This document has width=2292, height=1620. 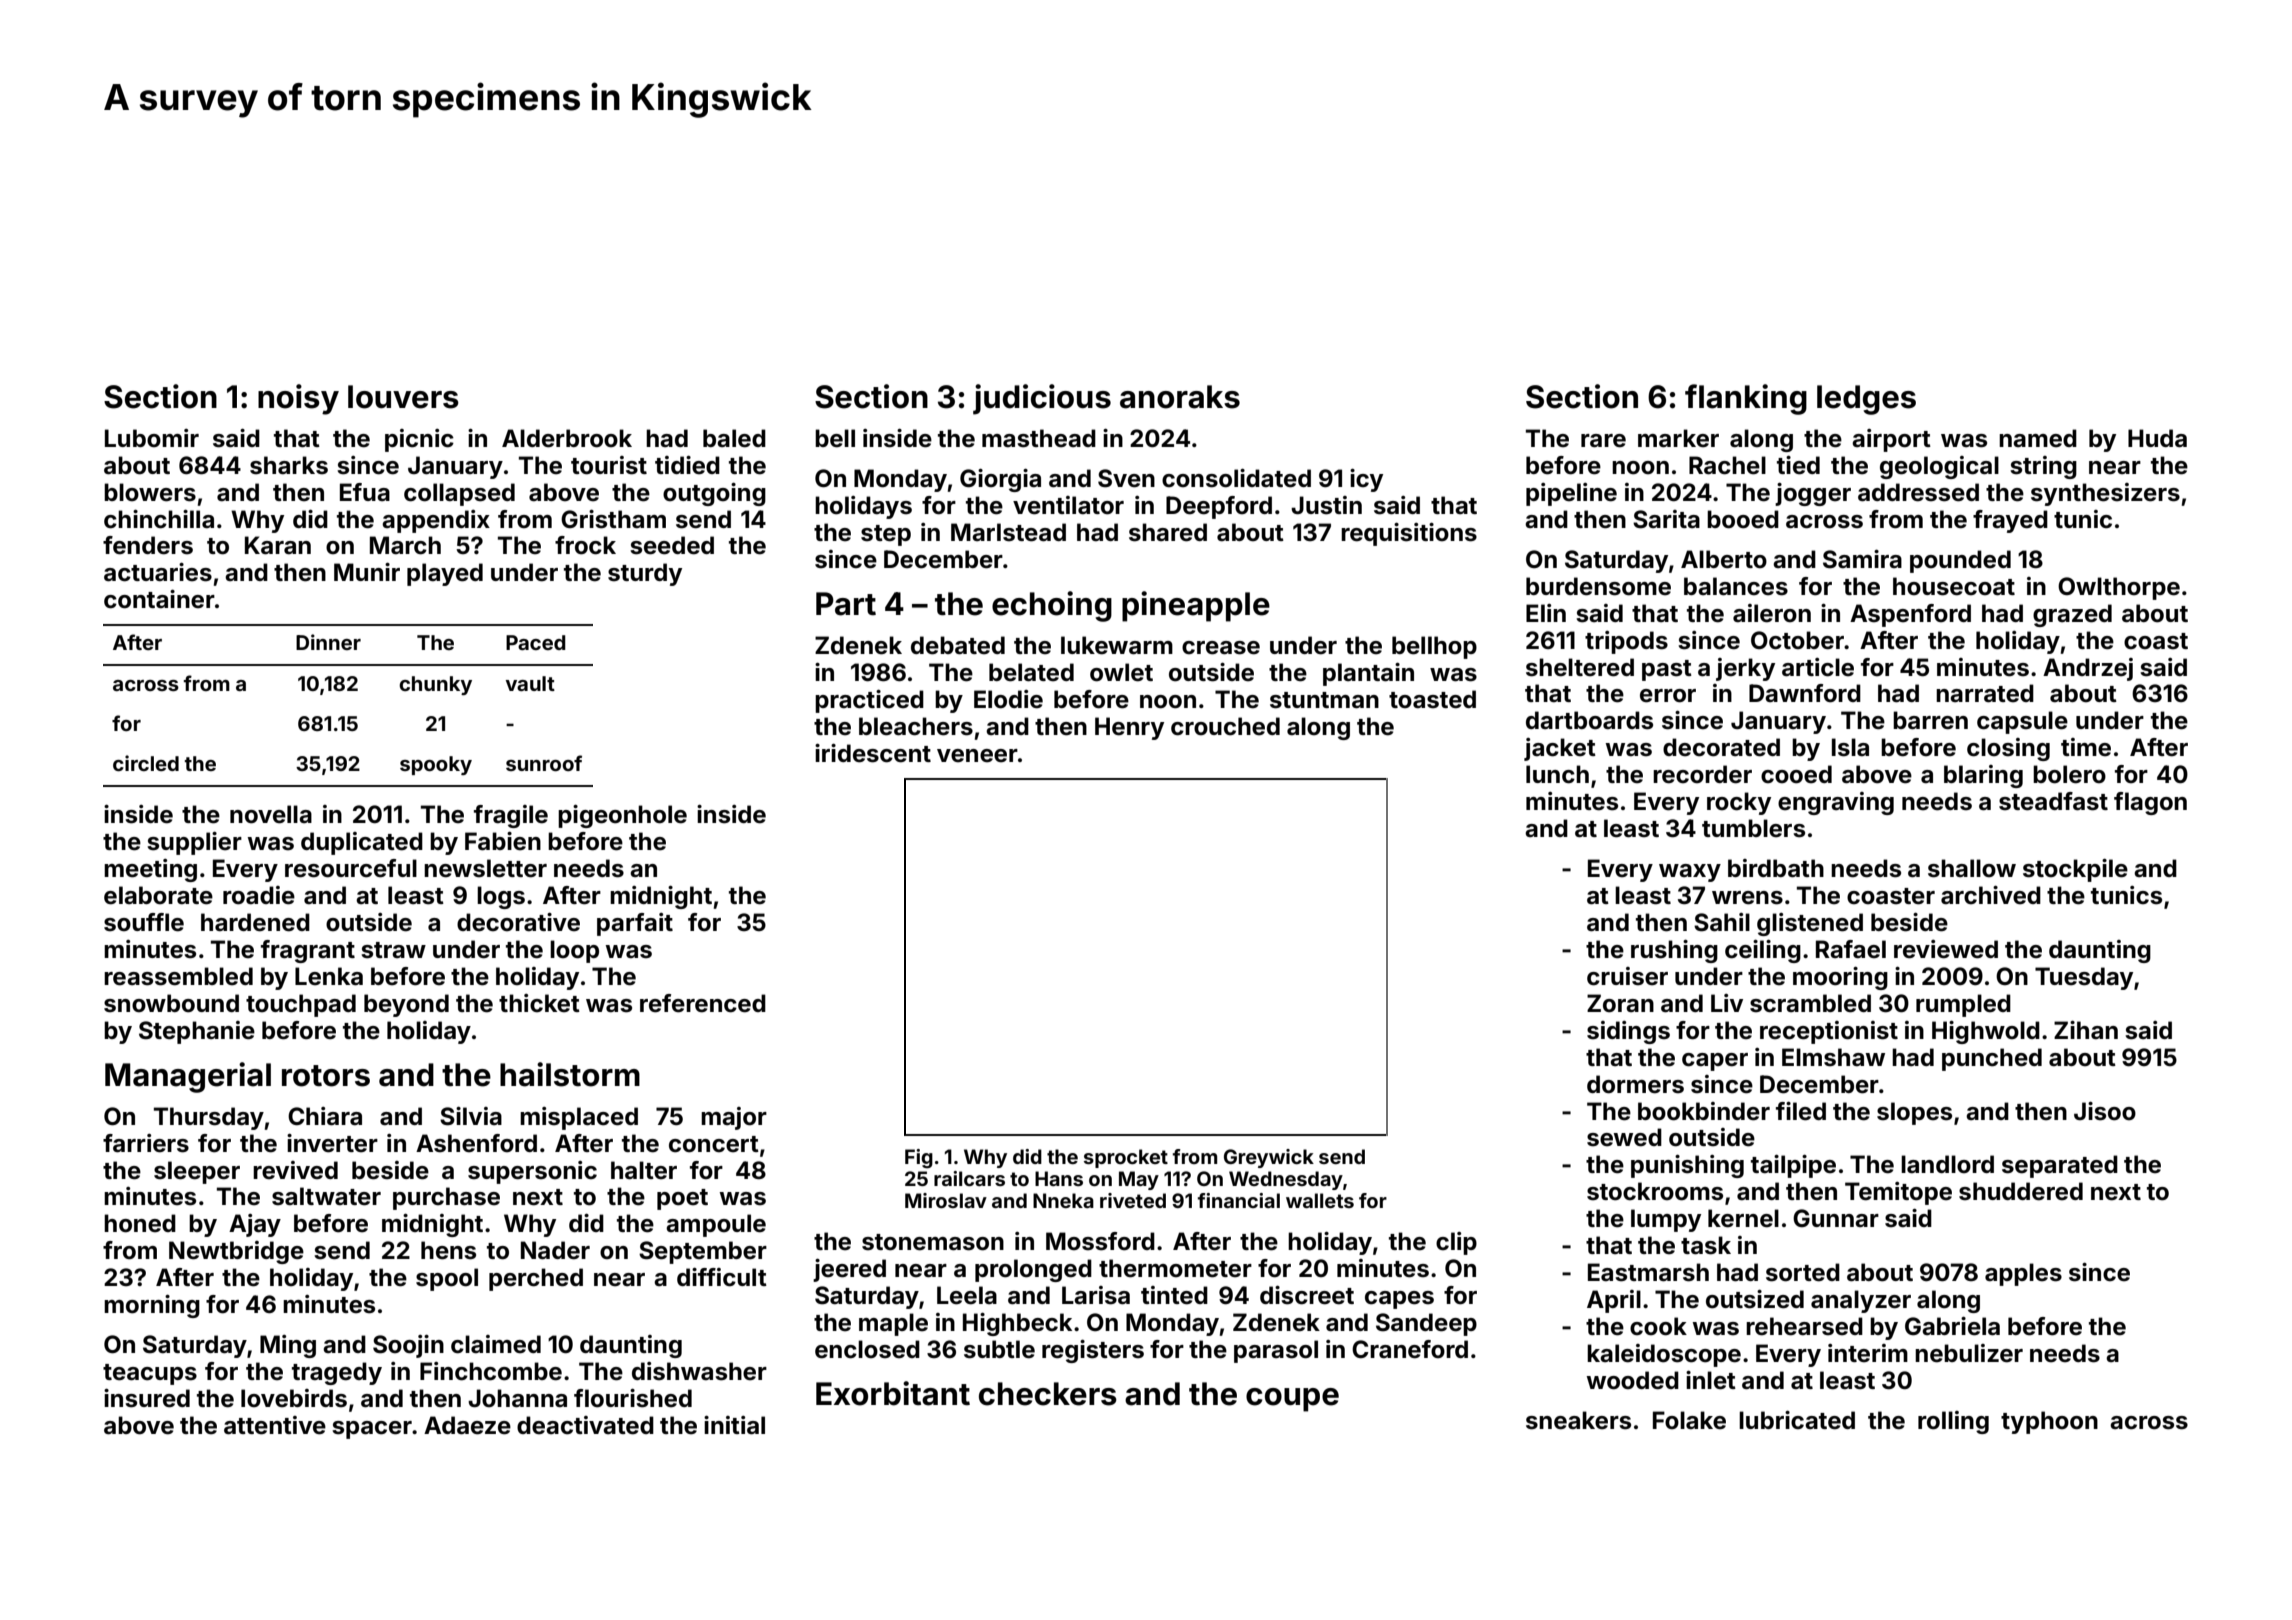 I want to click on pineapple, so click(x=1196, y=606).
